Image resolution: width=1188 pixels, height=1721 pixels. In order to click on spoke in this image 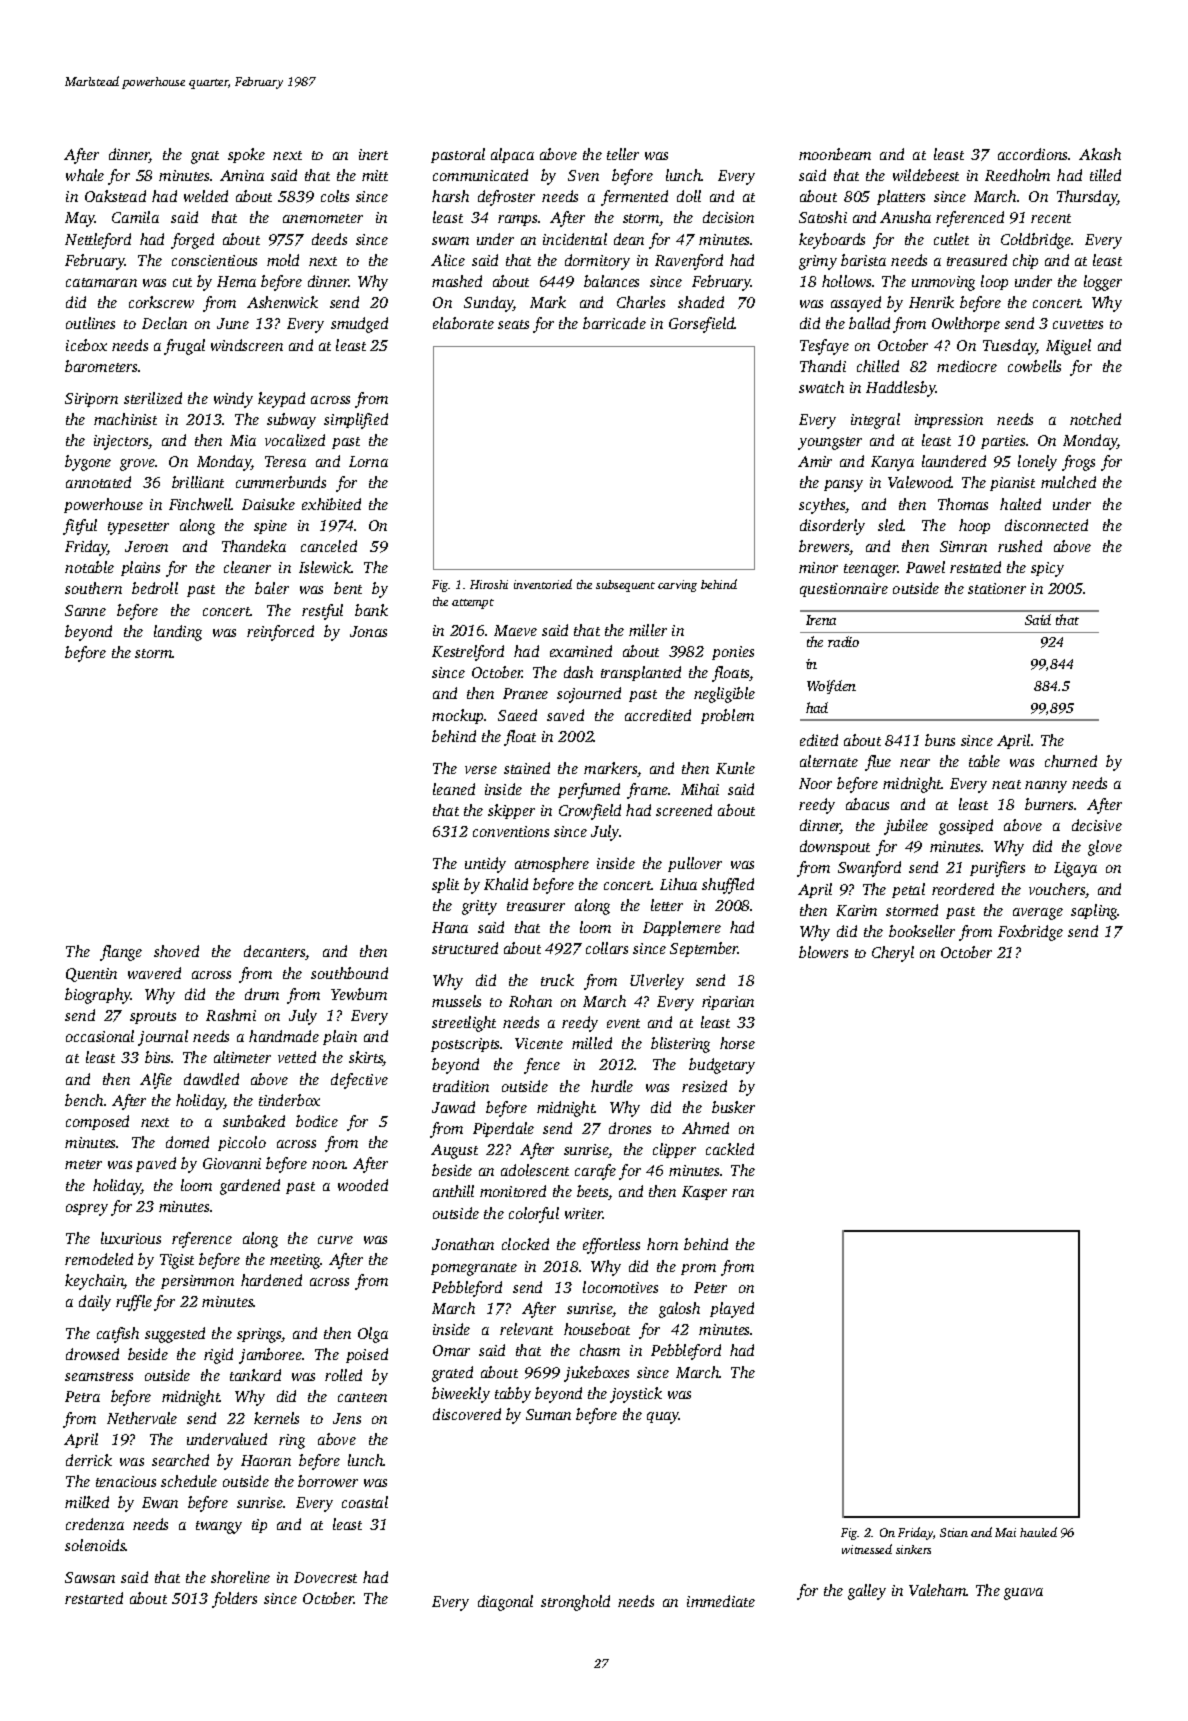, I will do `click(246, 155)`.
